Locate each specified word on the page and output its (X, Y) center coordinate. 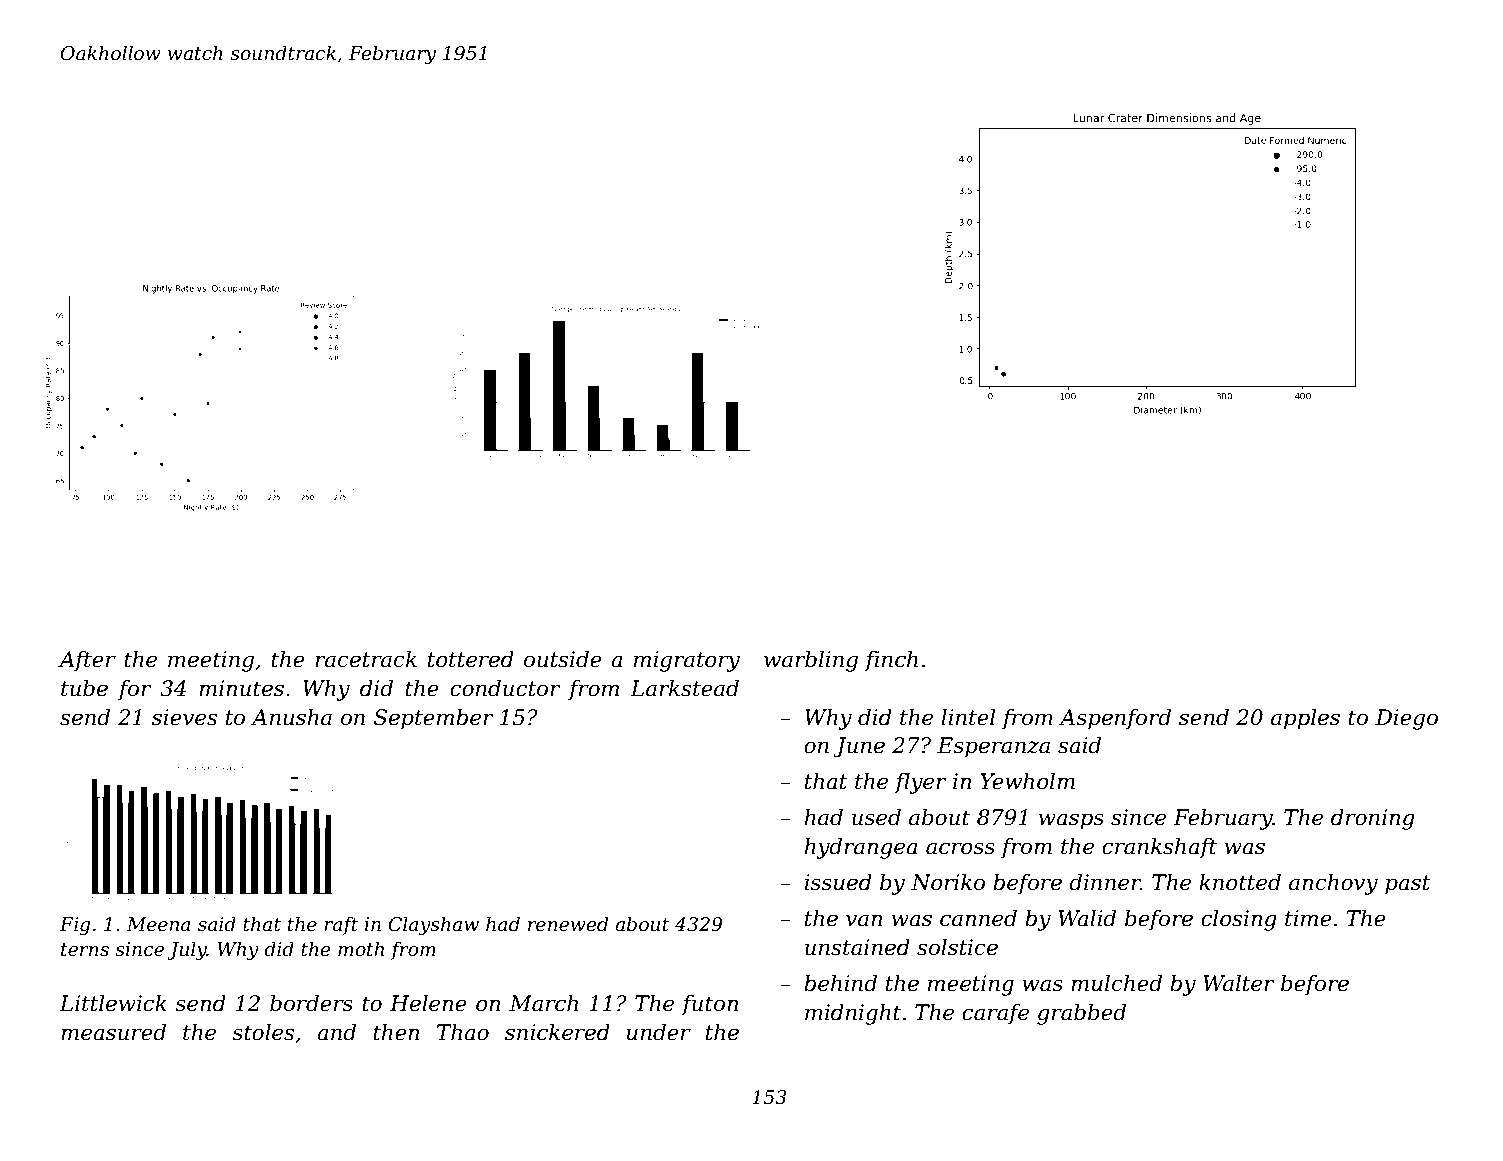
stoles (263, 1032)
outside (563, 659)
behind (840, 983)
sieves (184, 717)
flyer (920, 783)
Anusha (291, 717)
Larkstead (684, 688)
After (87, 661)
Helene (428, 1003)
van (864, 920)
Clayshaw (434, 925)
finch (891, 661)
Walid (1087, 918)
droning (1373, 819)
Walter (1238, 983)
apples (1305, 719)
